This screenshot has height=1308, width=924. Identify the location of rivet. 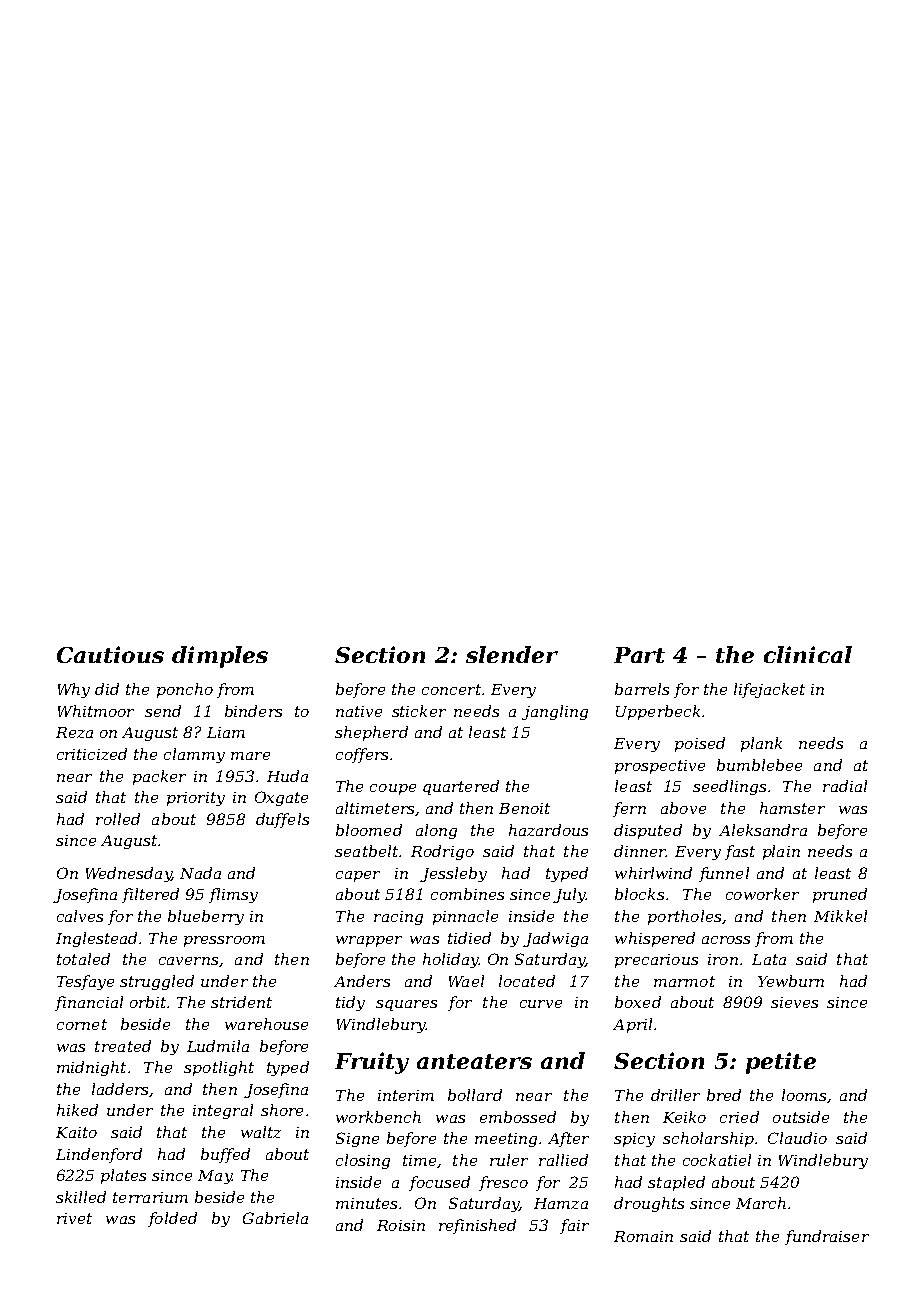
(74, 1218).
